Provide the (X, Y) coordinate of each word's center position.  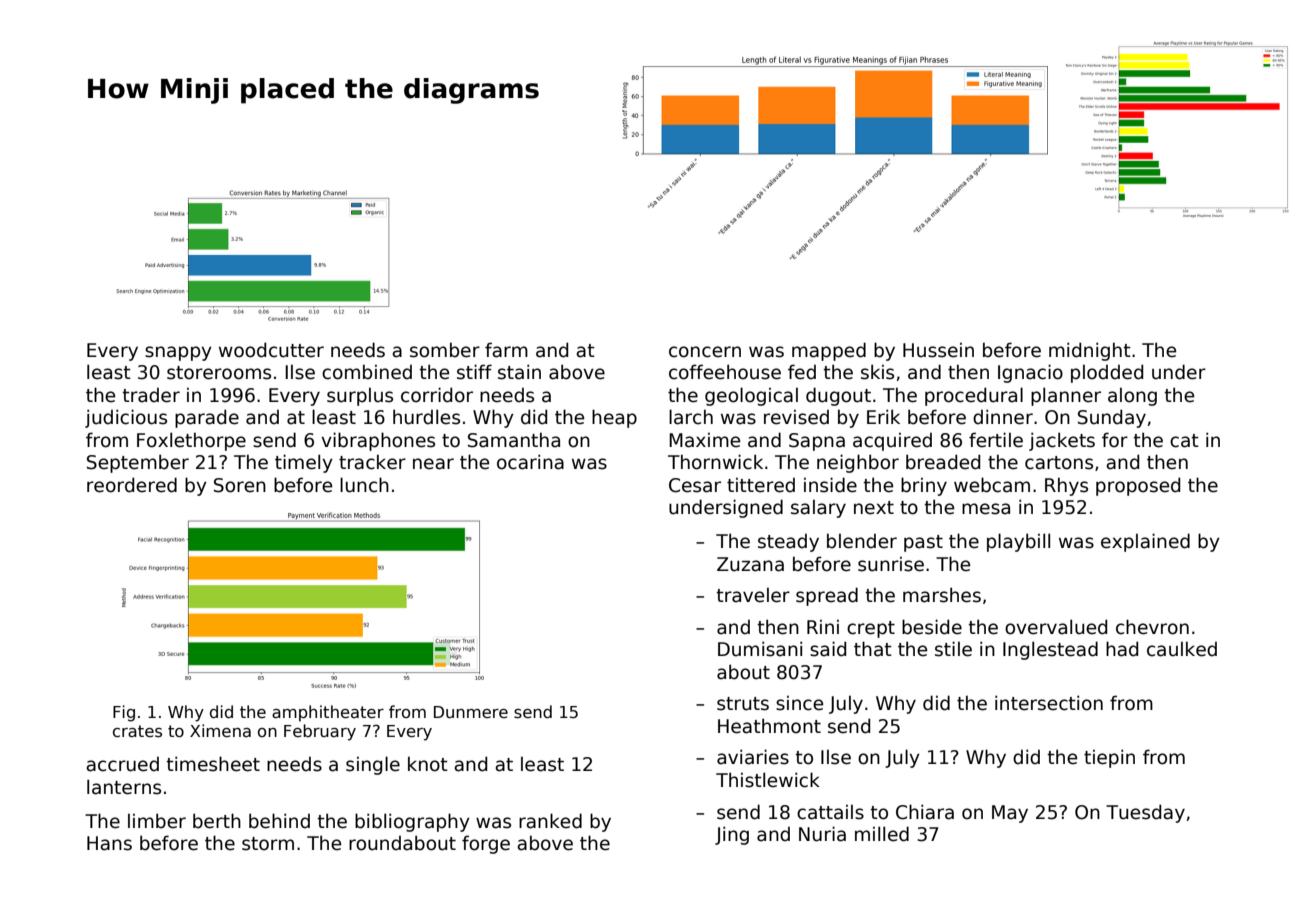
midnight (1090, 351)
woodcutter (271, 350)
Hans (109, 843)
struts (743, 704)
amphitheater (328, 713)
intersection (1049, 703)
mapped (829, 351)
